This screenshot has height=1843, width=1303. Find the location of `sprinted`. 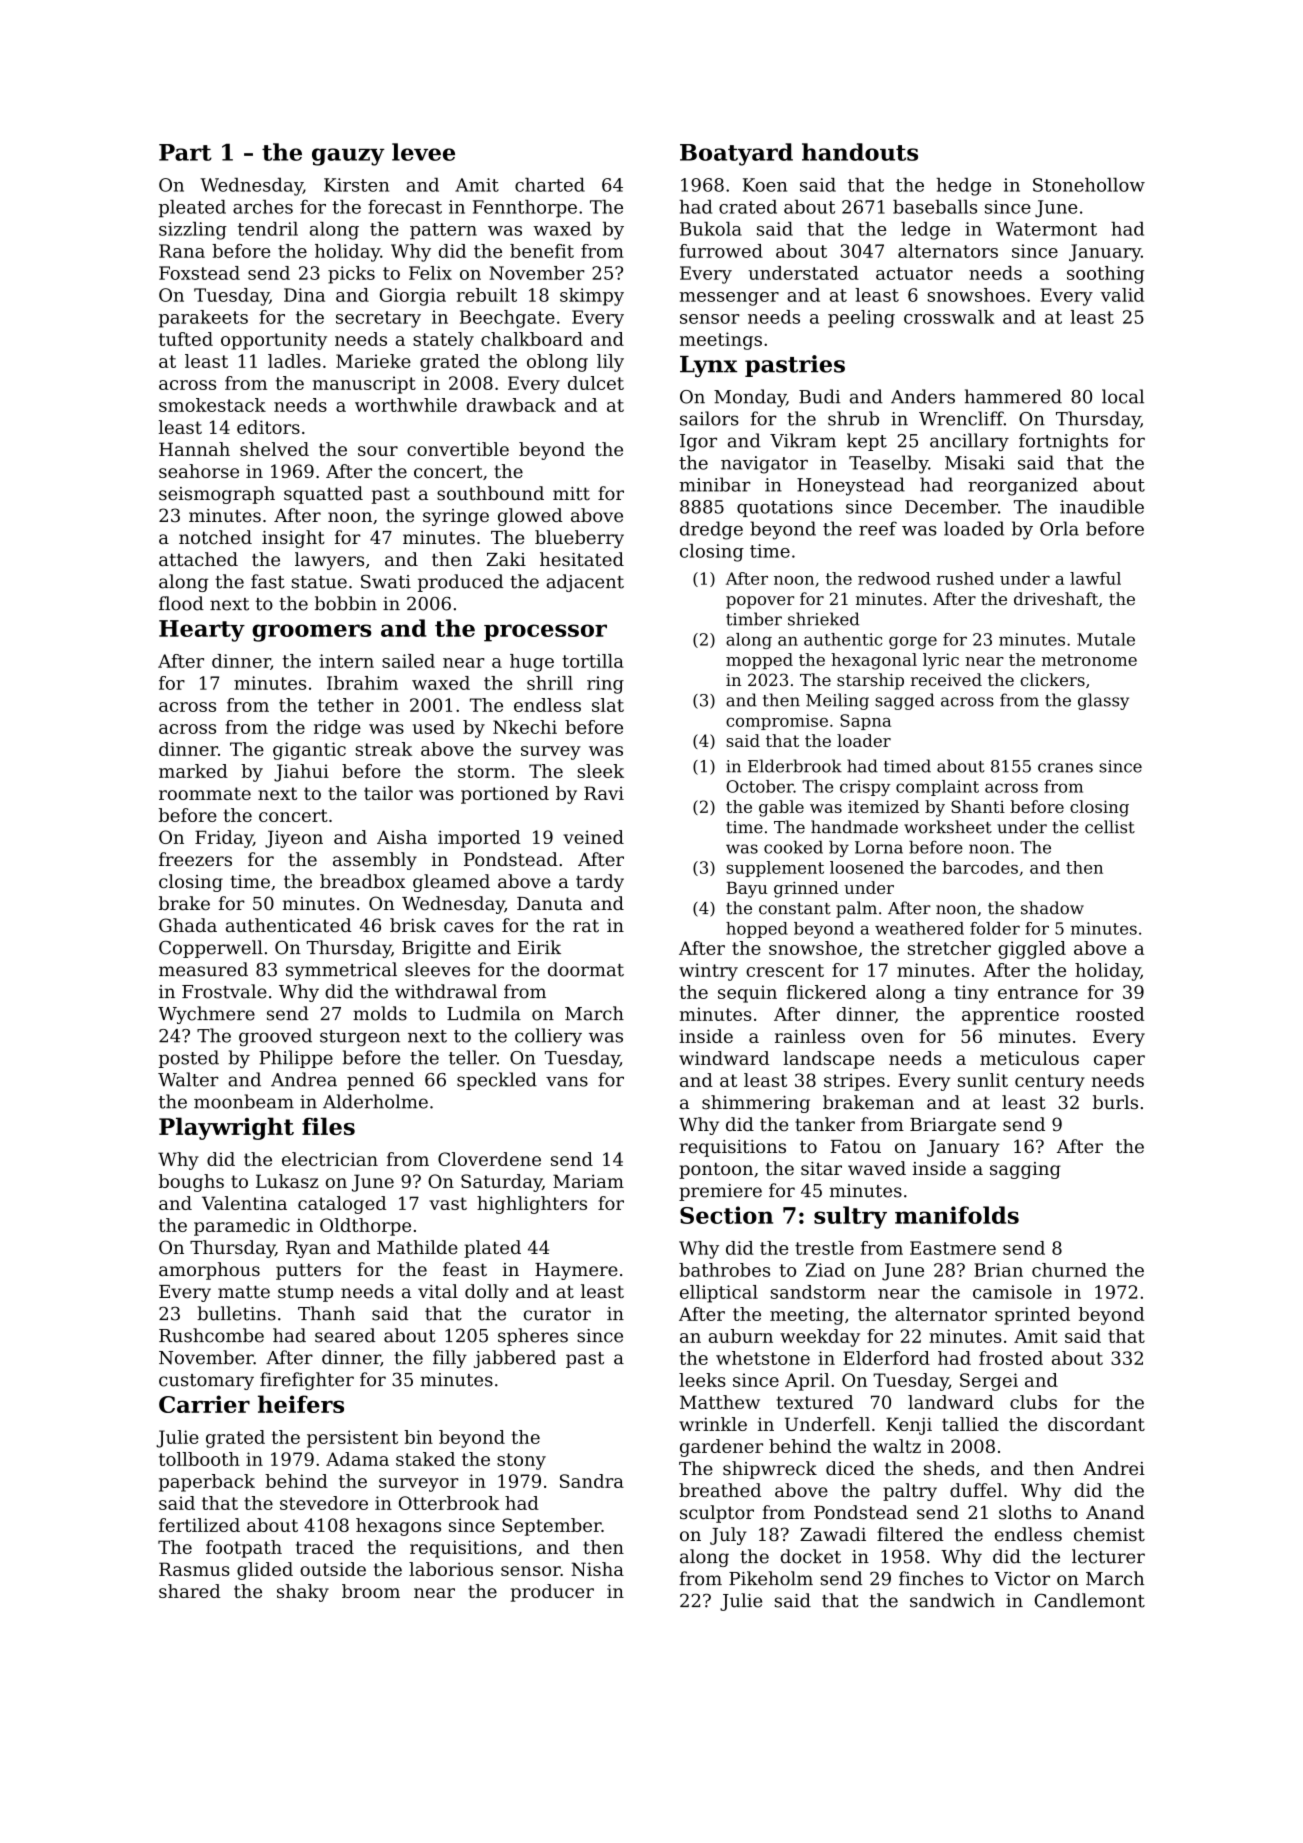

sprinted is located at coordinates (1032, 1316).
